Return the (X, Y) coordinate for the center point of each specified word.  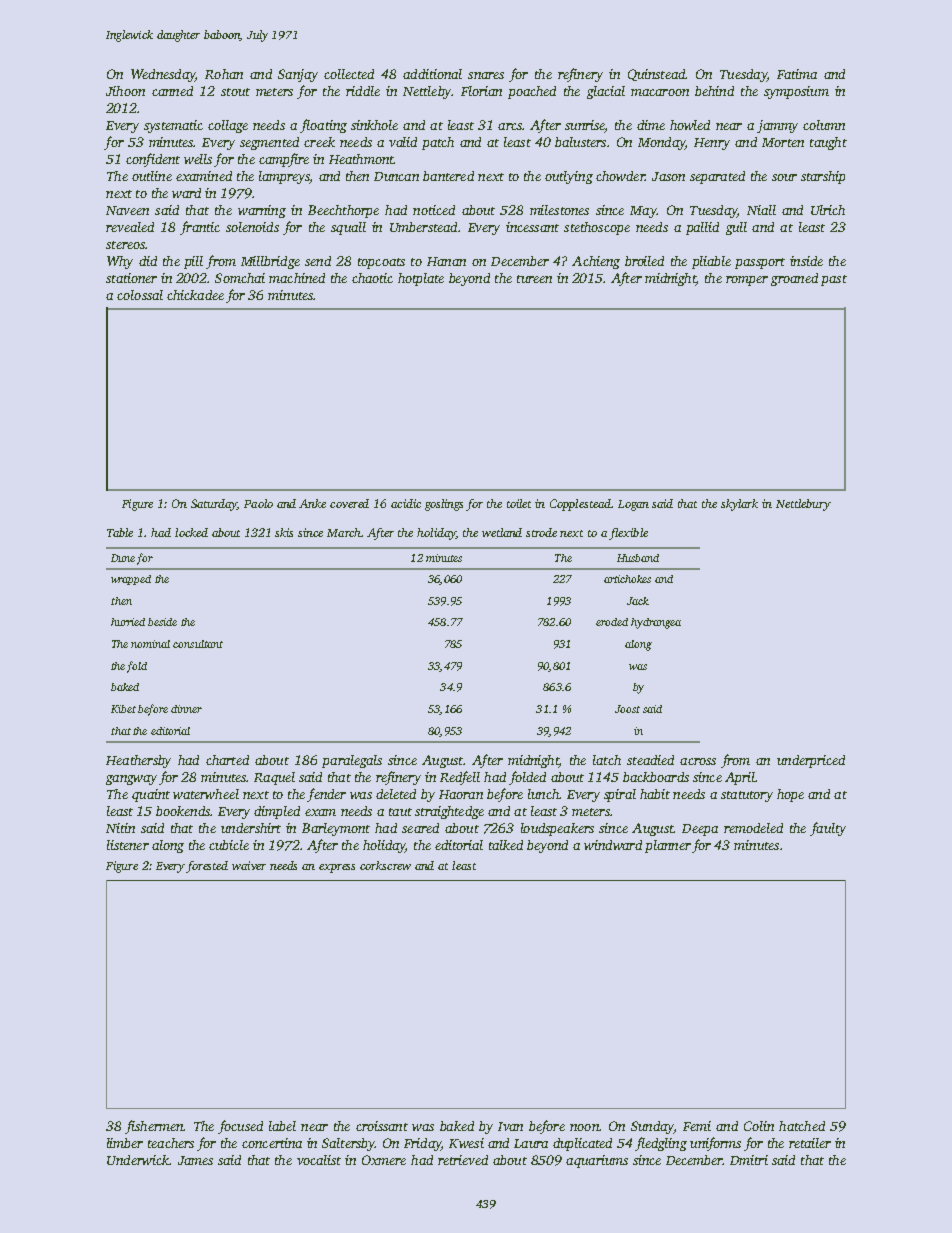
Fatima (797, 74)
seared (420, 828)
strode (541, 532)
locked (191, 532)
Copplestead (580, 505)
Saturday (214, 505)
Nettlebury (803, 505)
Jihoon (125, 91)
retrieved (463, 1160)
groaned (794, 279)
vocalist (319, 1160)
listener (128, 845)
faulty (828, 829)
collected (349, 74)
